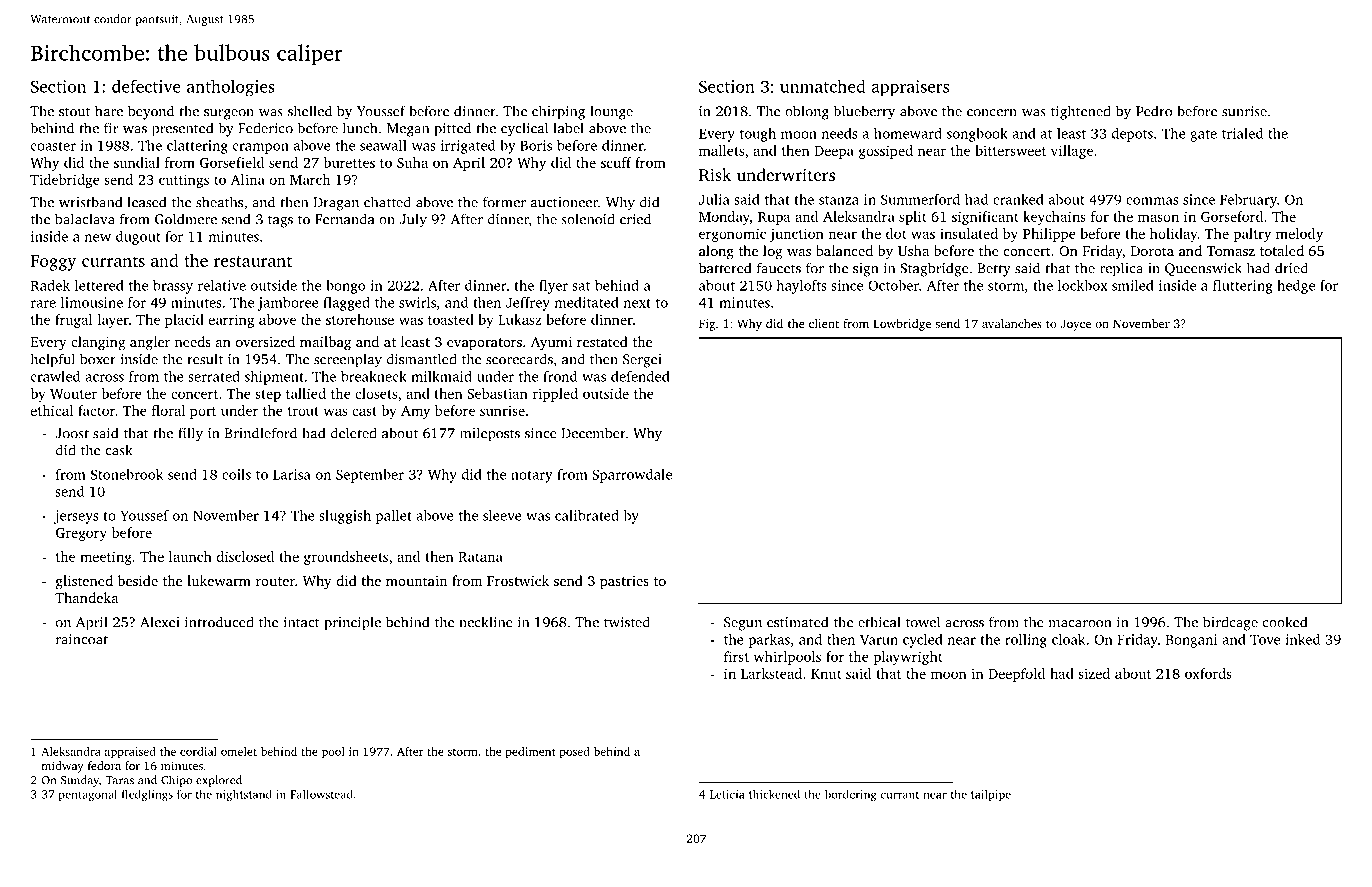  Describe the element at coordinates (268, 396) in the screenshot. I see `step` at that location.
